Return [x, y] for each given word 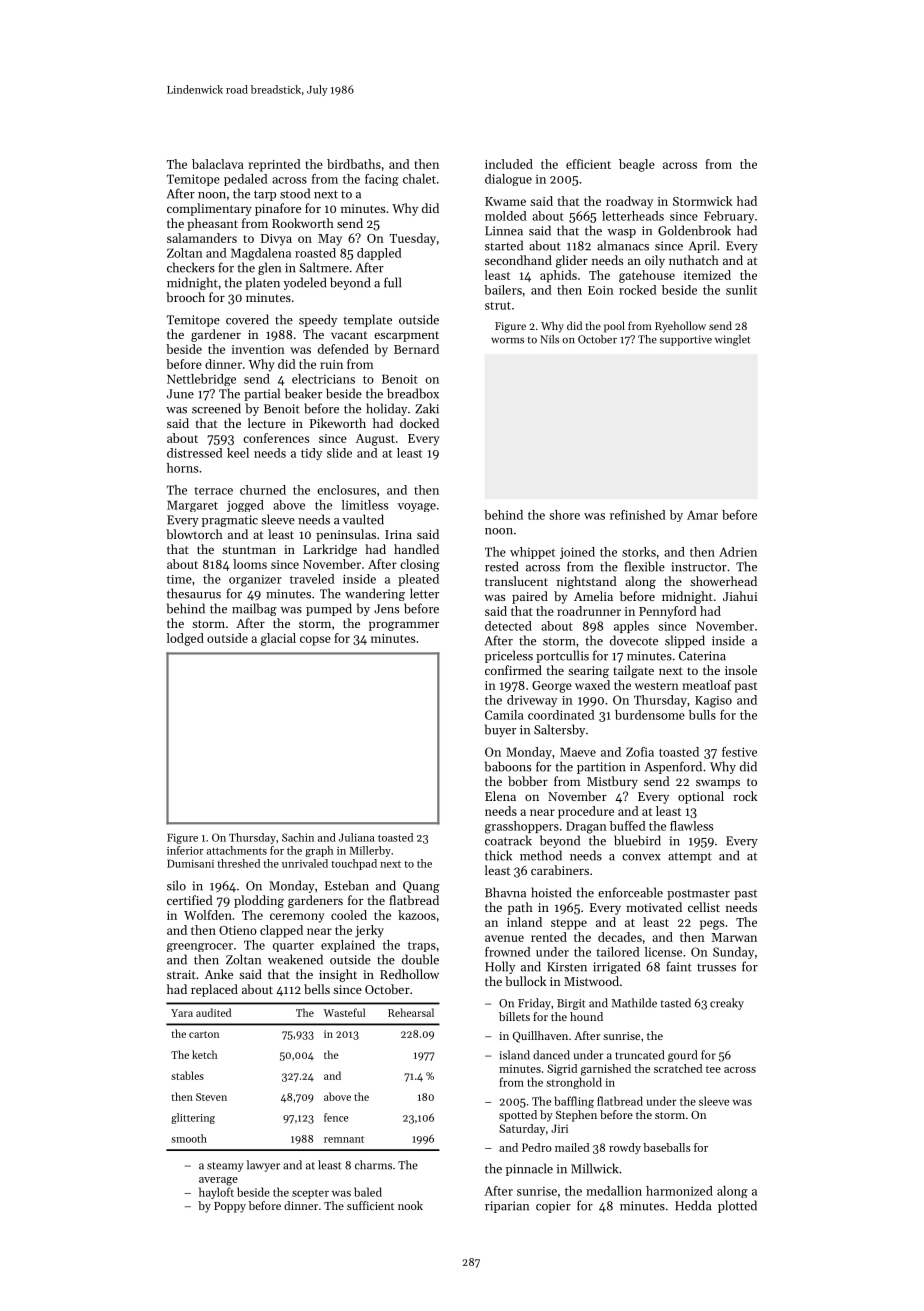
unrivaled [305, 863]
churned [263, 490]
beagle [637, 165]
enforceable [630, 892]
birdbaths [354, 164]
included [509, 164]
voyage [417, 507]
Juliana [357, 837]
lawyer [263, 1166]
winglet [733, 340]
